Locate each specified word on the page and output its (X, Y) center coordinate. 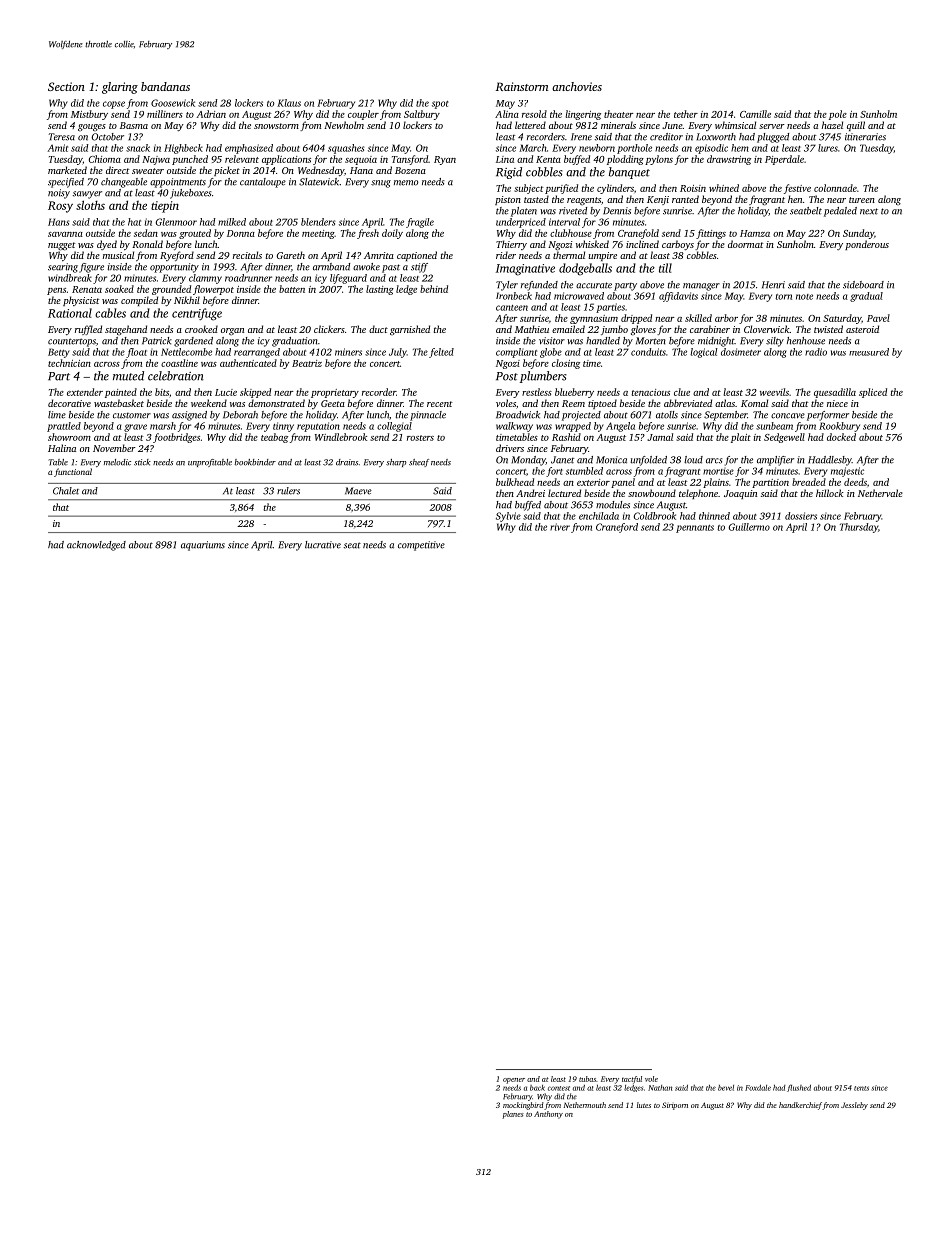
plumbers (543, 377)
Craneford (617, 528)
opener (514, 1081)
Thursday (859, 528)
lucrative (323, 545)
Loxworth (716, 137)
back (537, 1088)
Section (66, 86)
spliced (873, 393)
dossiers (801, 516)
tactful (632, 1080)
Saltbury (422, 115)
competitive (421, 546)
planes (513, 1115)
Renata (87, 289)
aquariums (203, 546)
